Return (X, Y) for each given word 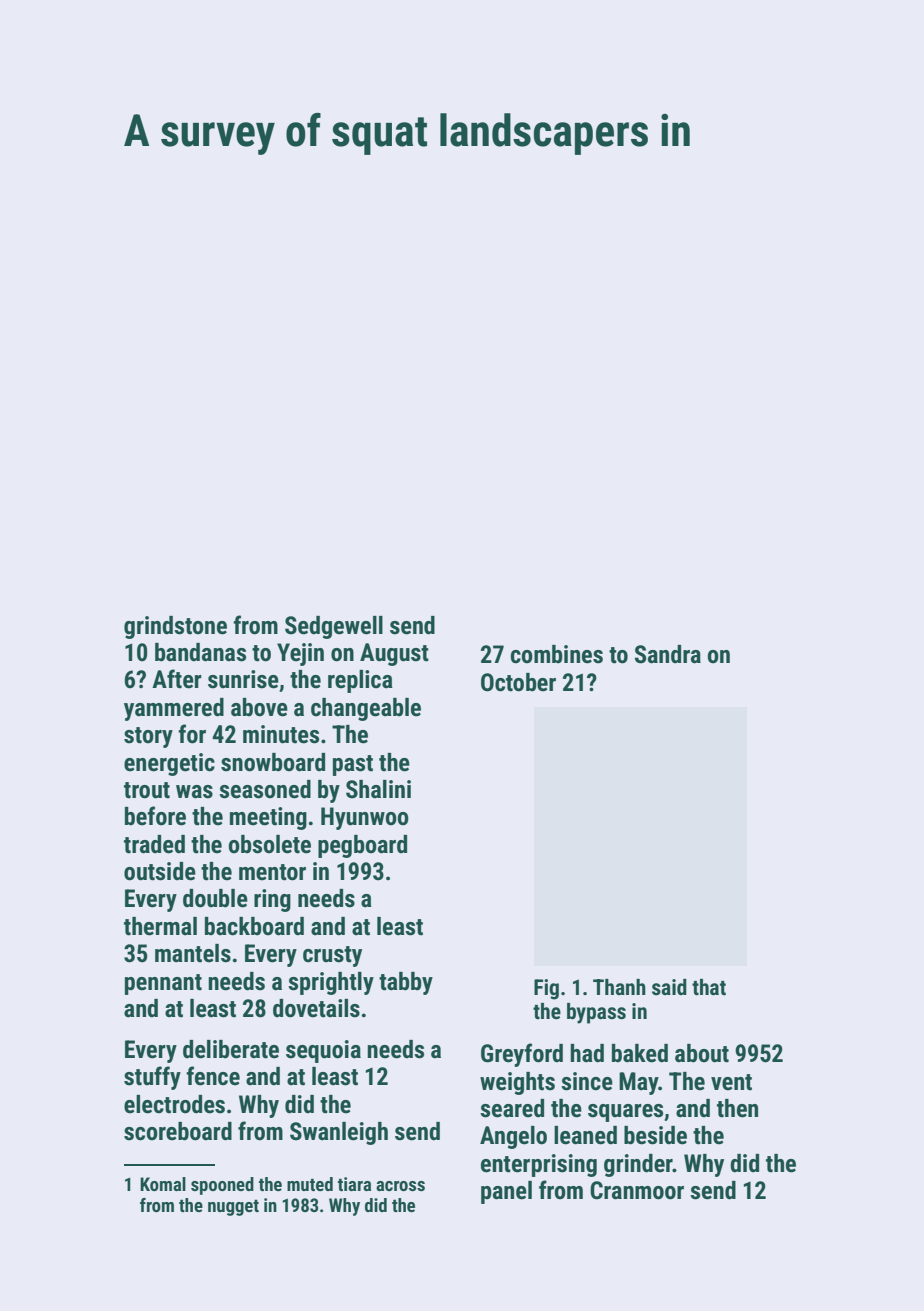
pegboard (362, 846)
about (702, 1053)
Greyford (522, 1055)
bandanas (200, 652)
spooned (222, 1186)
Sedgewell (334, 627)
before (155, 816)
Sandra (668, 654)
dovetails (316, 1008)
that (709, 987)
